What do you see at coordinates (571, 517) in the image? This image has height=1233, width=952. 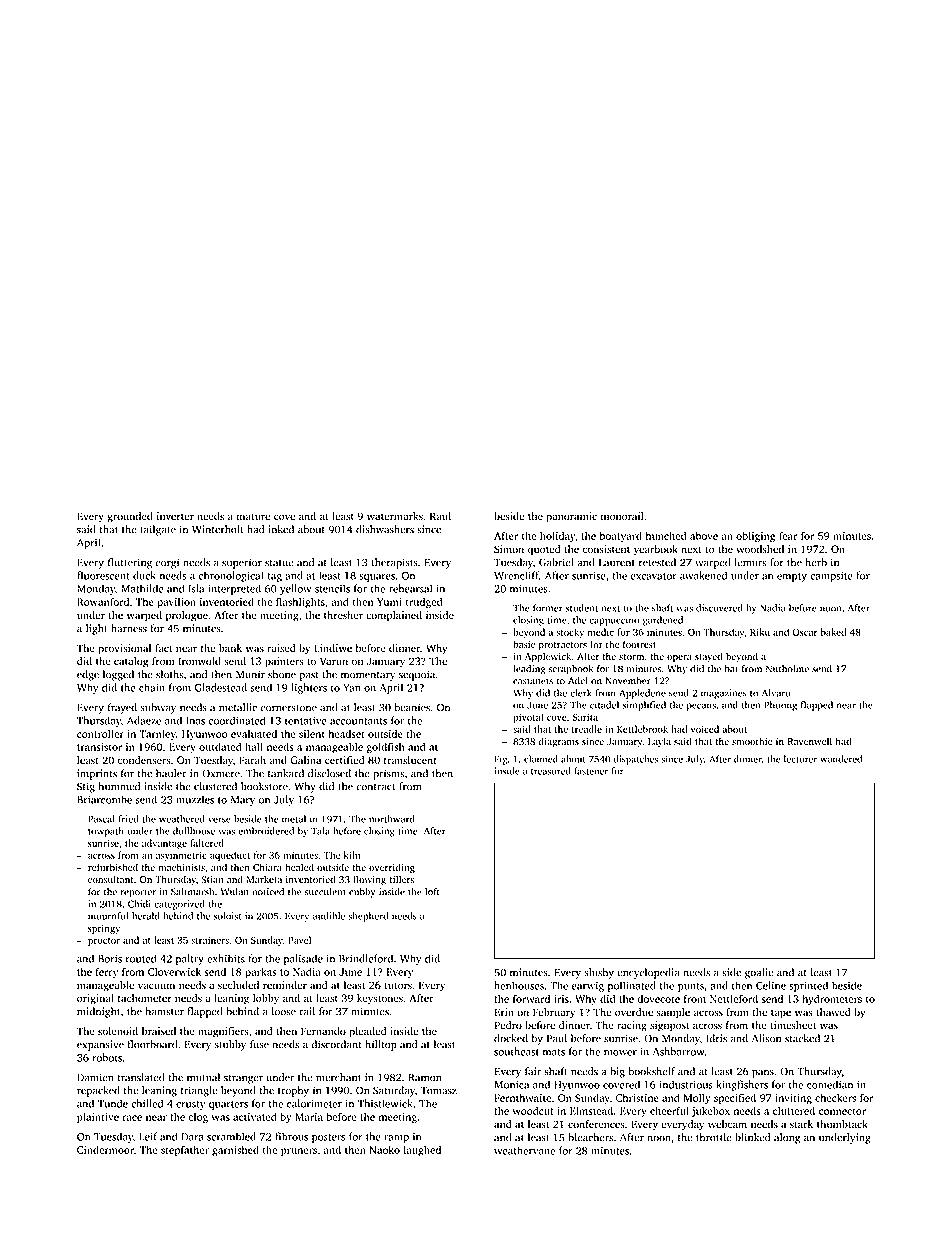 I see `panoramic` at bounding box center [571, 517].
